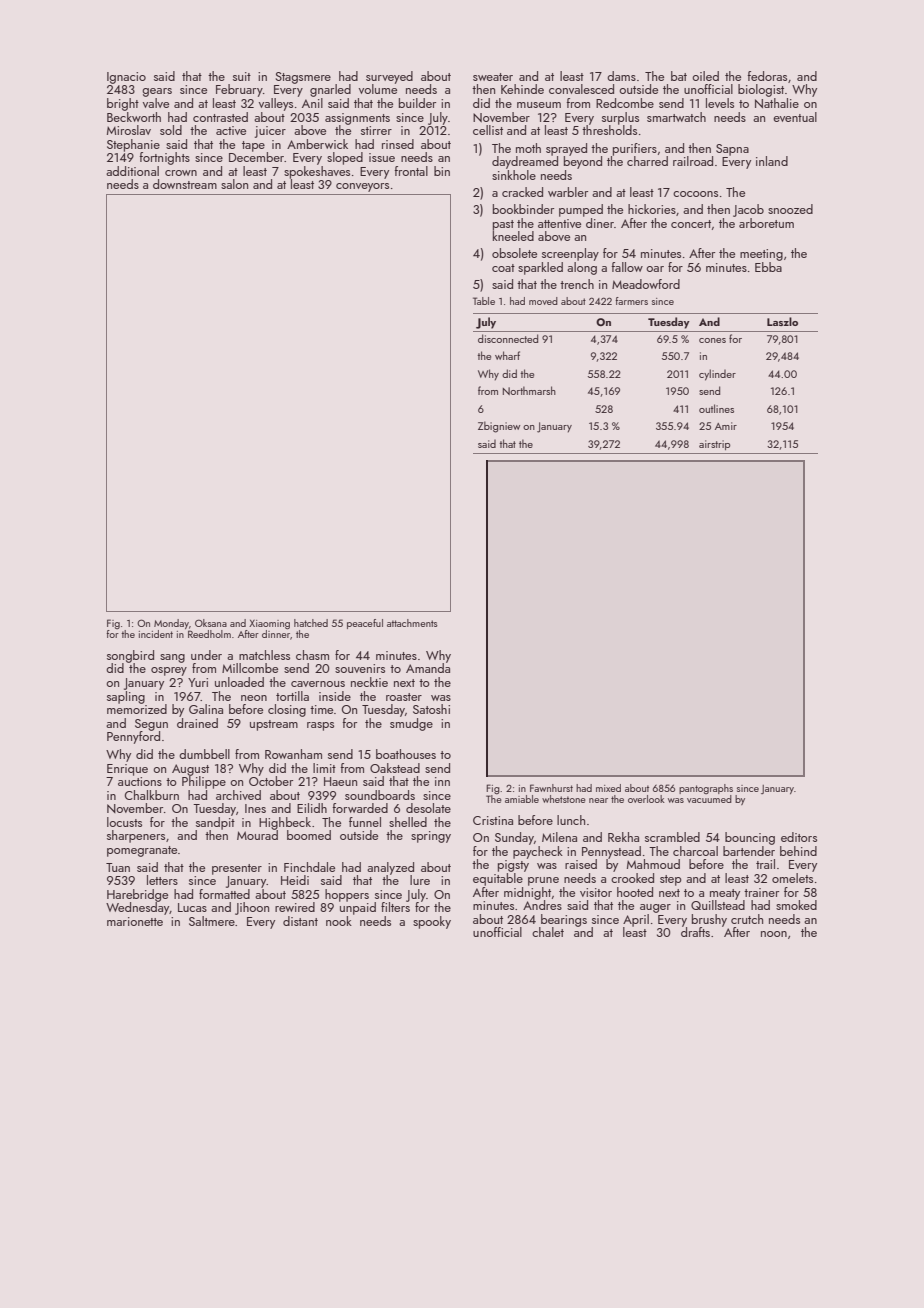  I want to click on locusts, so click(124, 822).
